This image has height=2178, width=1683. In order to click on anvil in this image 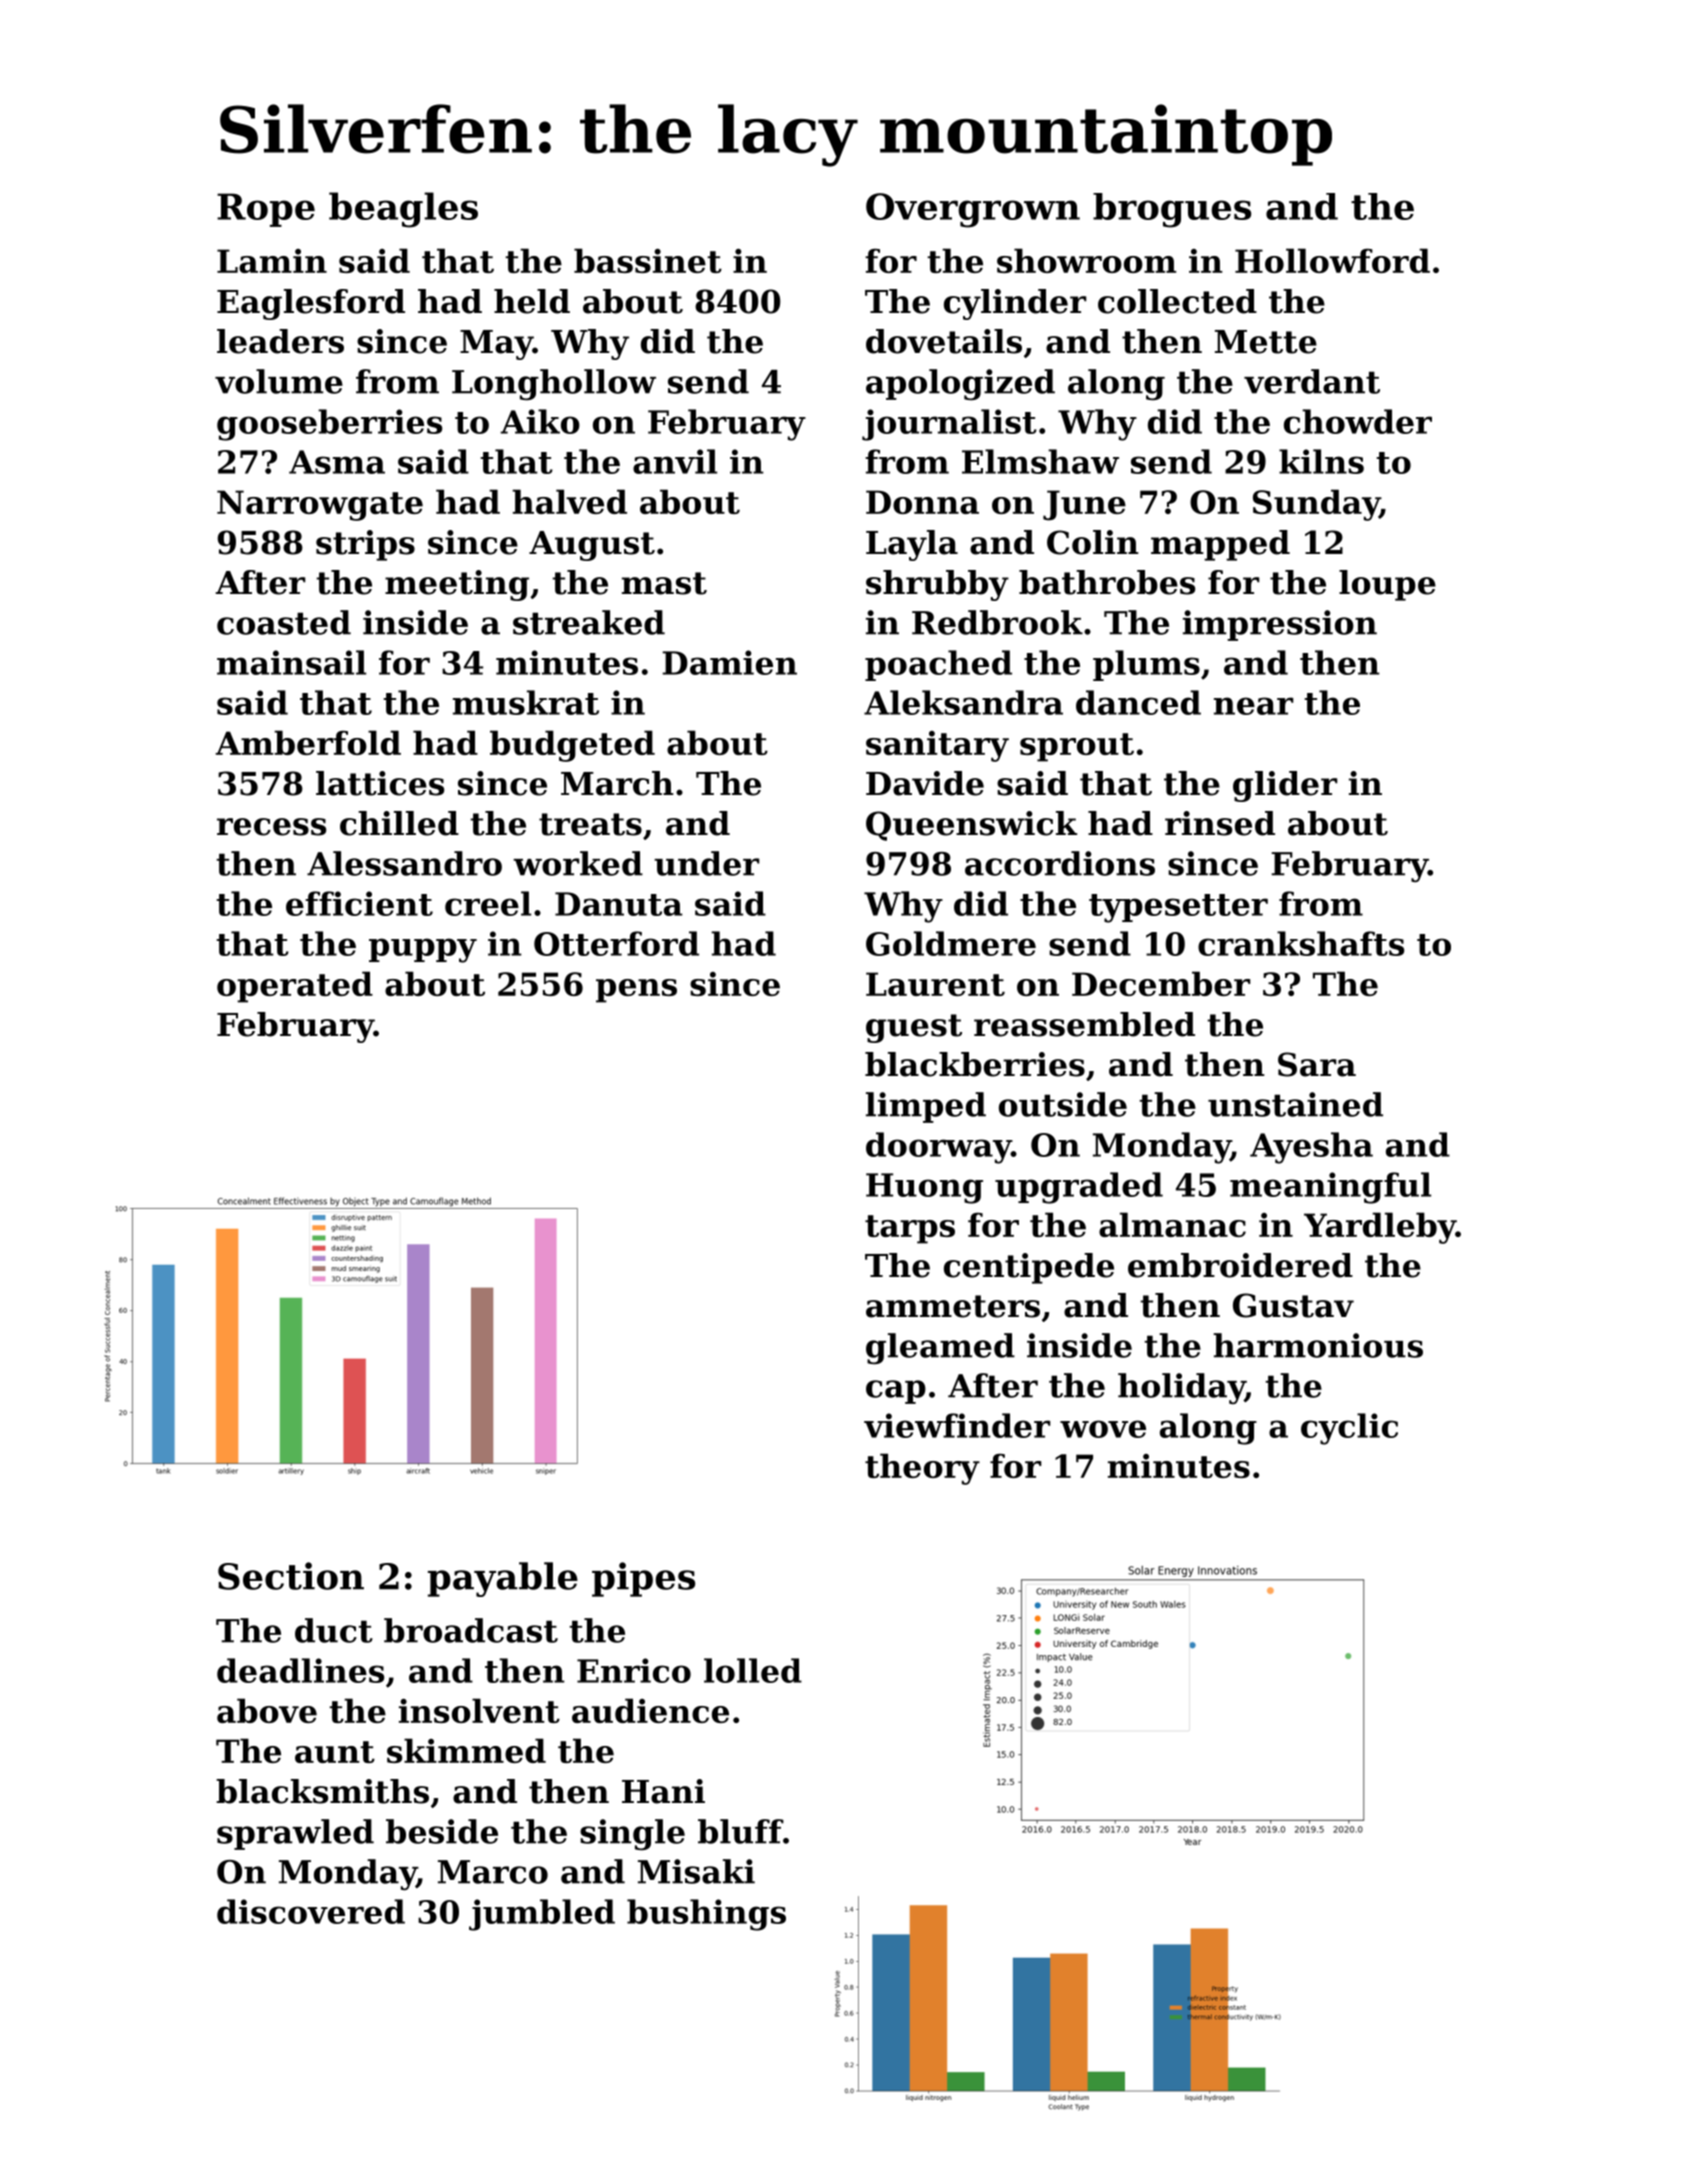, I will do `click(675, 461)`.
